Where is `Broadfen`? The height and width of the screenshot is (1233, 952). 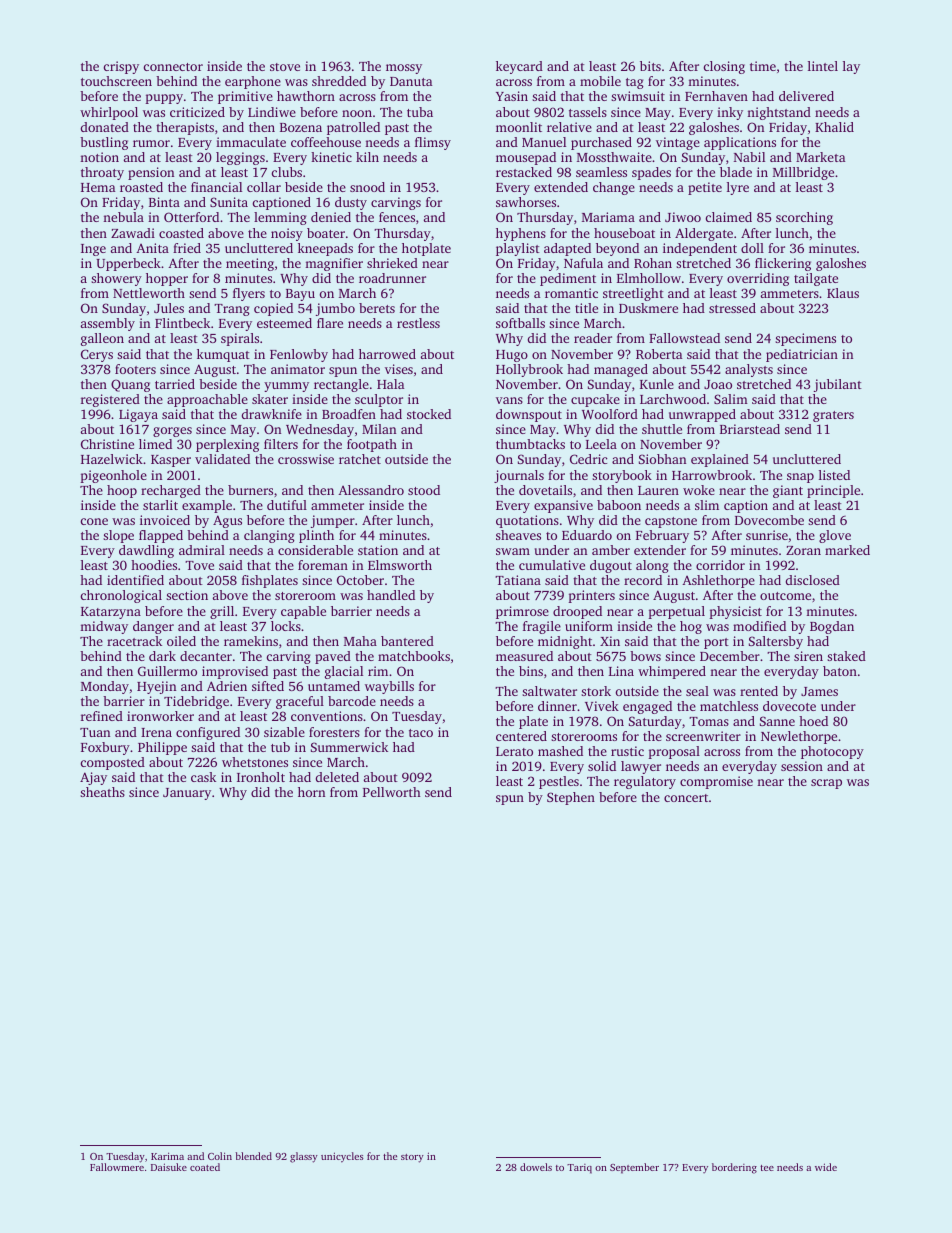
Broadfen is located at coordinates (349, 414).
